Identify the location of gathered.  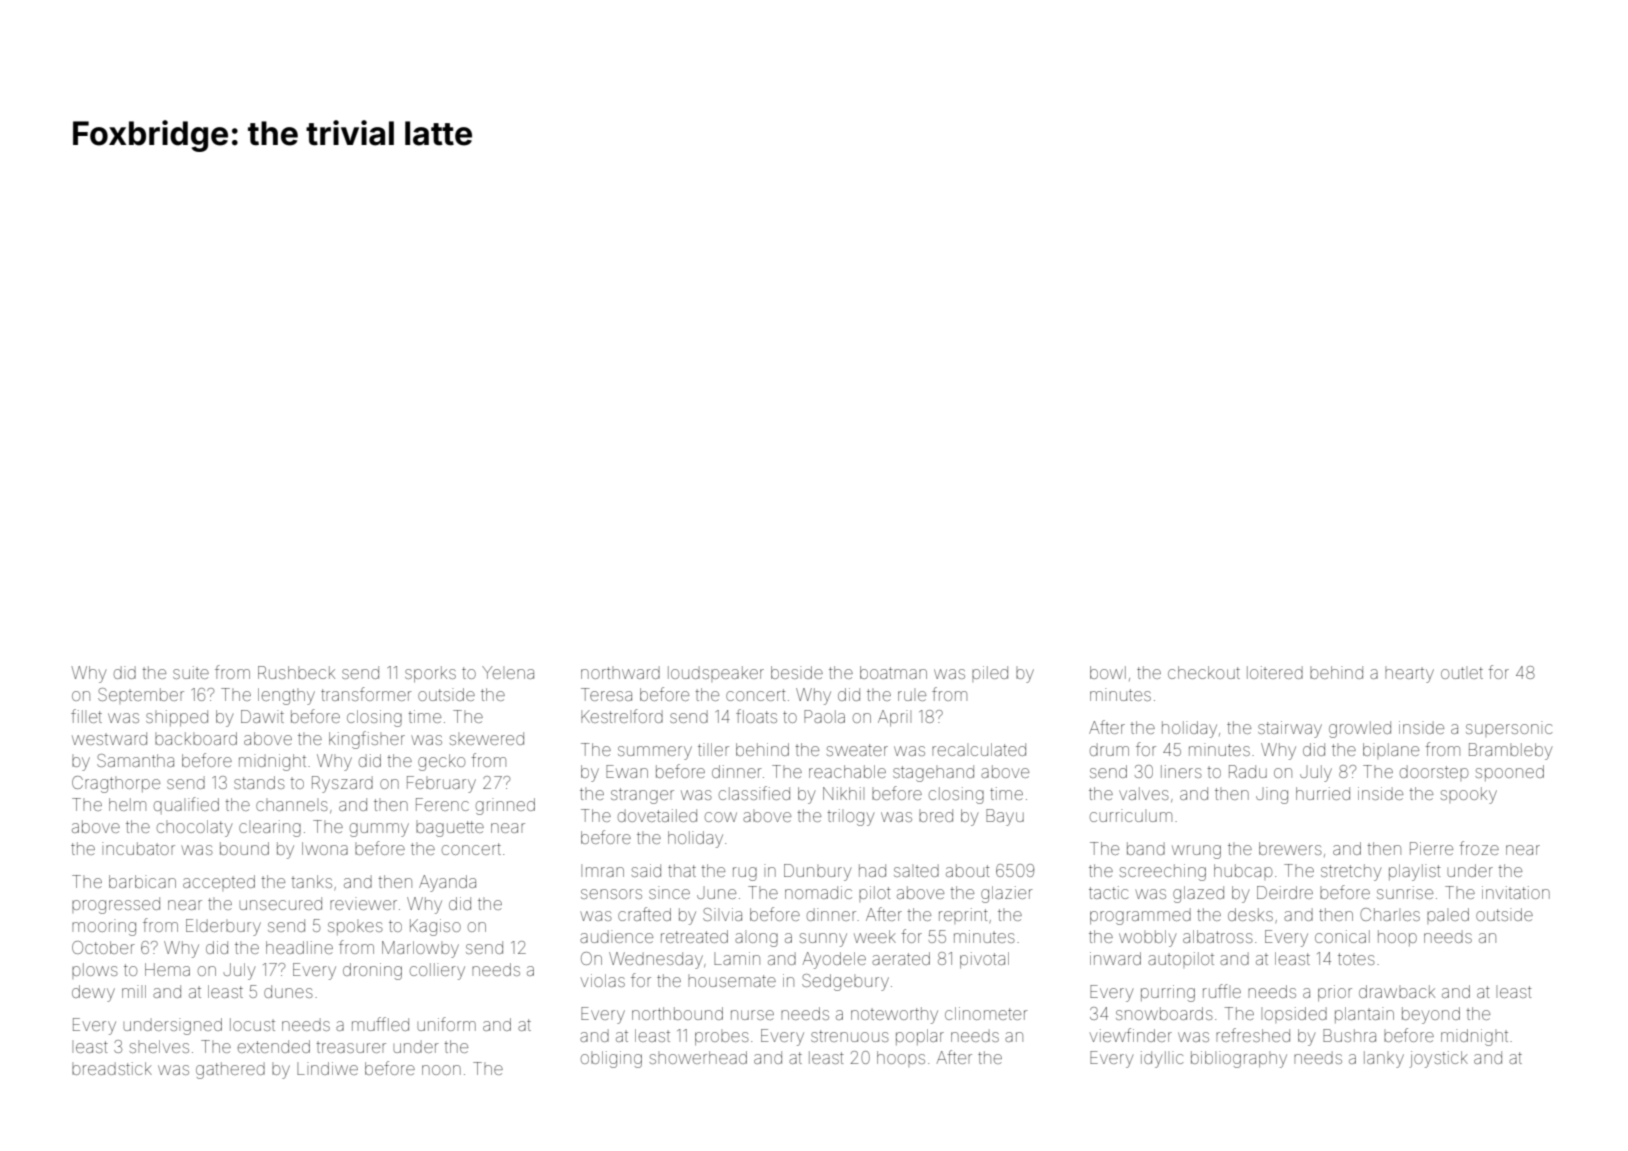
(230, 1070).
